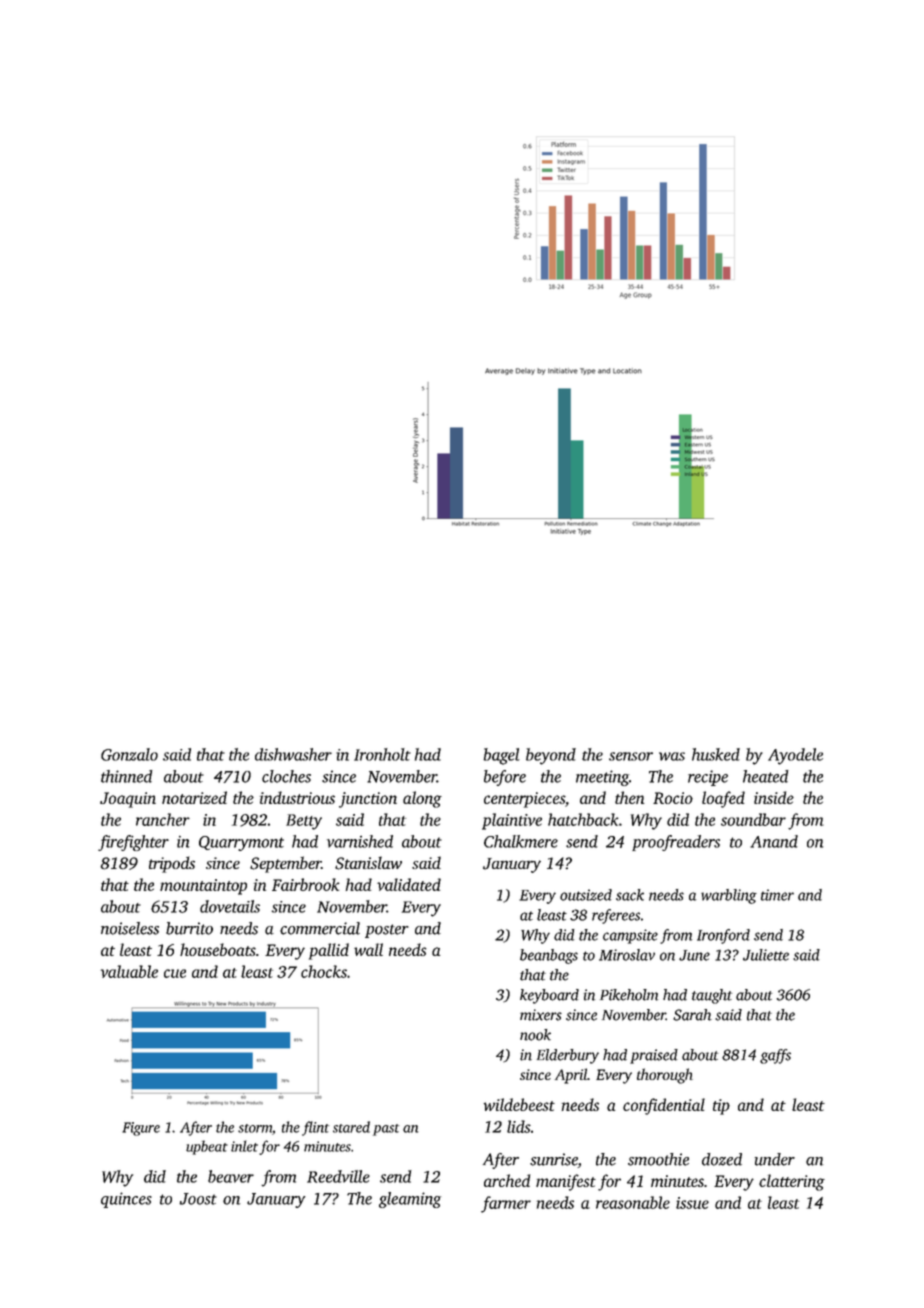  Describe the element at coordinates (207, 1147) in the screenshot. I see `upbeat` at that location.
